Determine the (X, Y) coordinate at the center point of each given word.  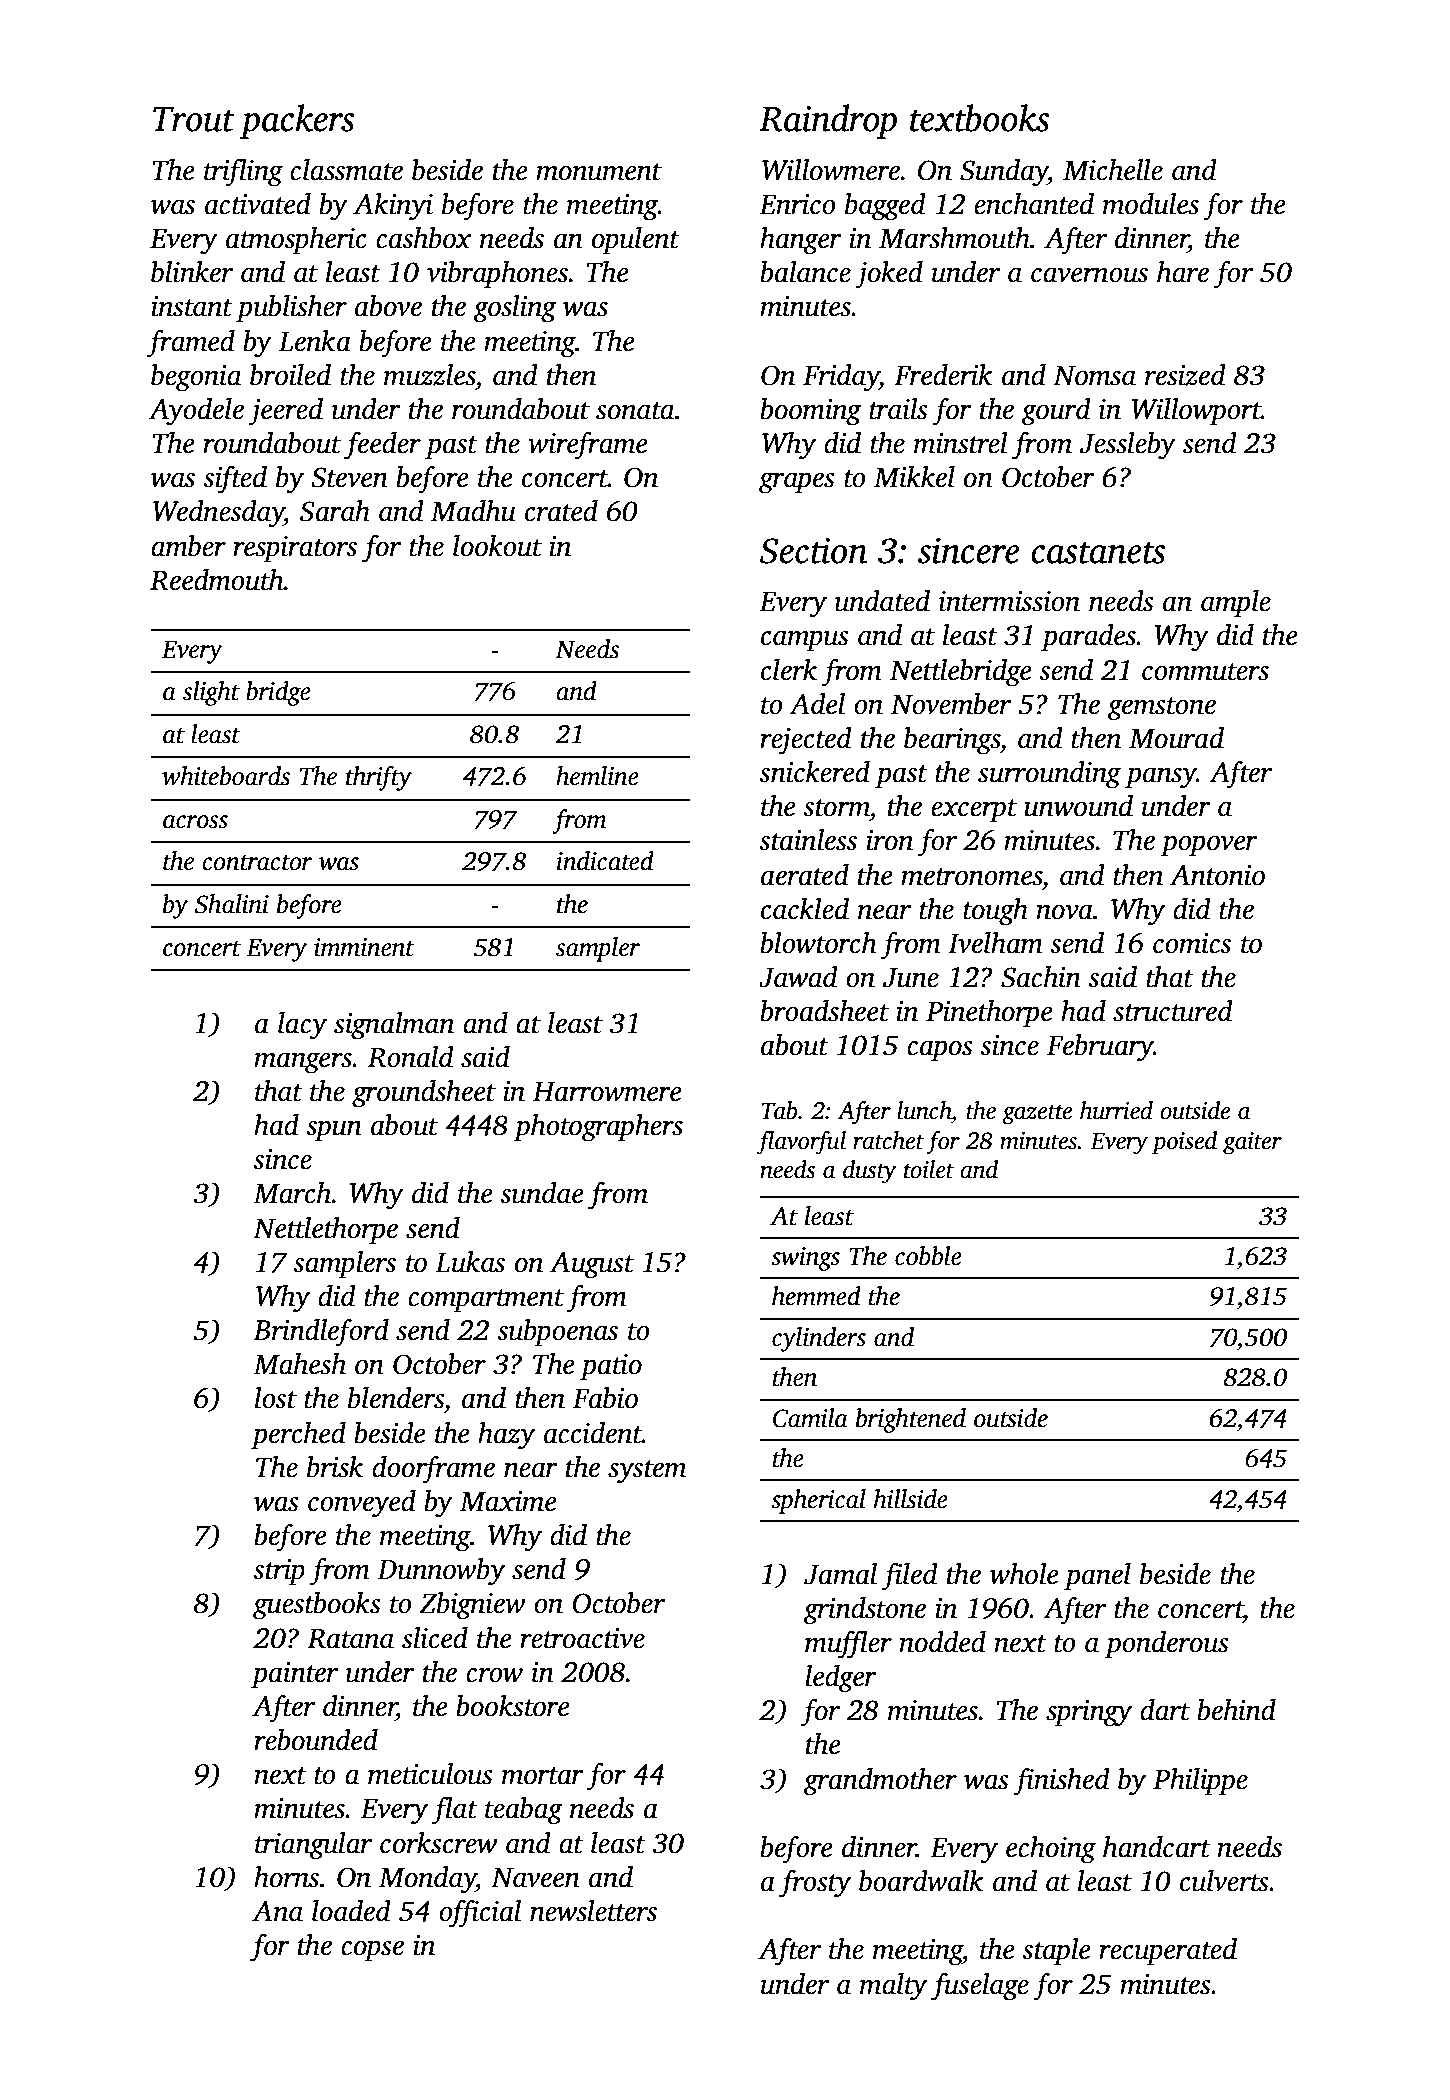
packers (297, 121)
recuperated (1168, 1952)
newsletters (593, 1911)
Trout (194, 119)
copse (372, 1951)
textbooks (979, 118)
